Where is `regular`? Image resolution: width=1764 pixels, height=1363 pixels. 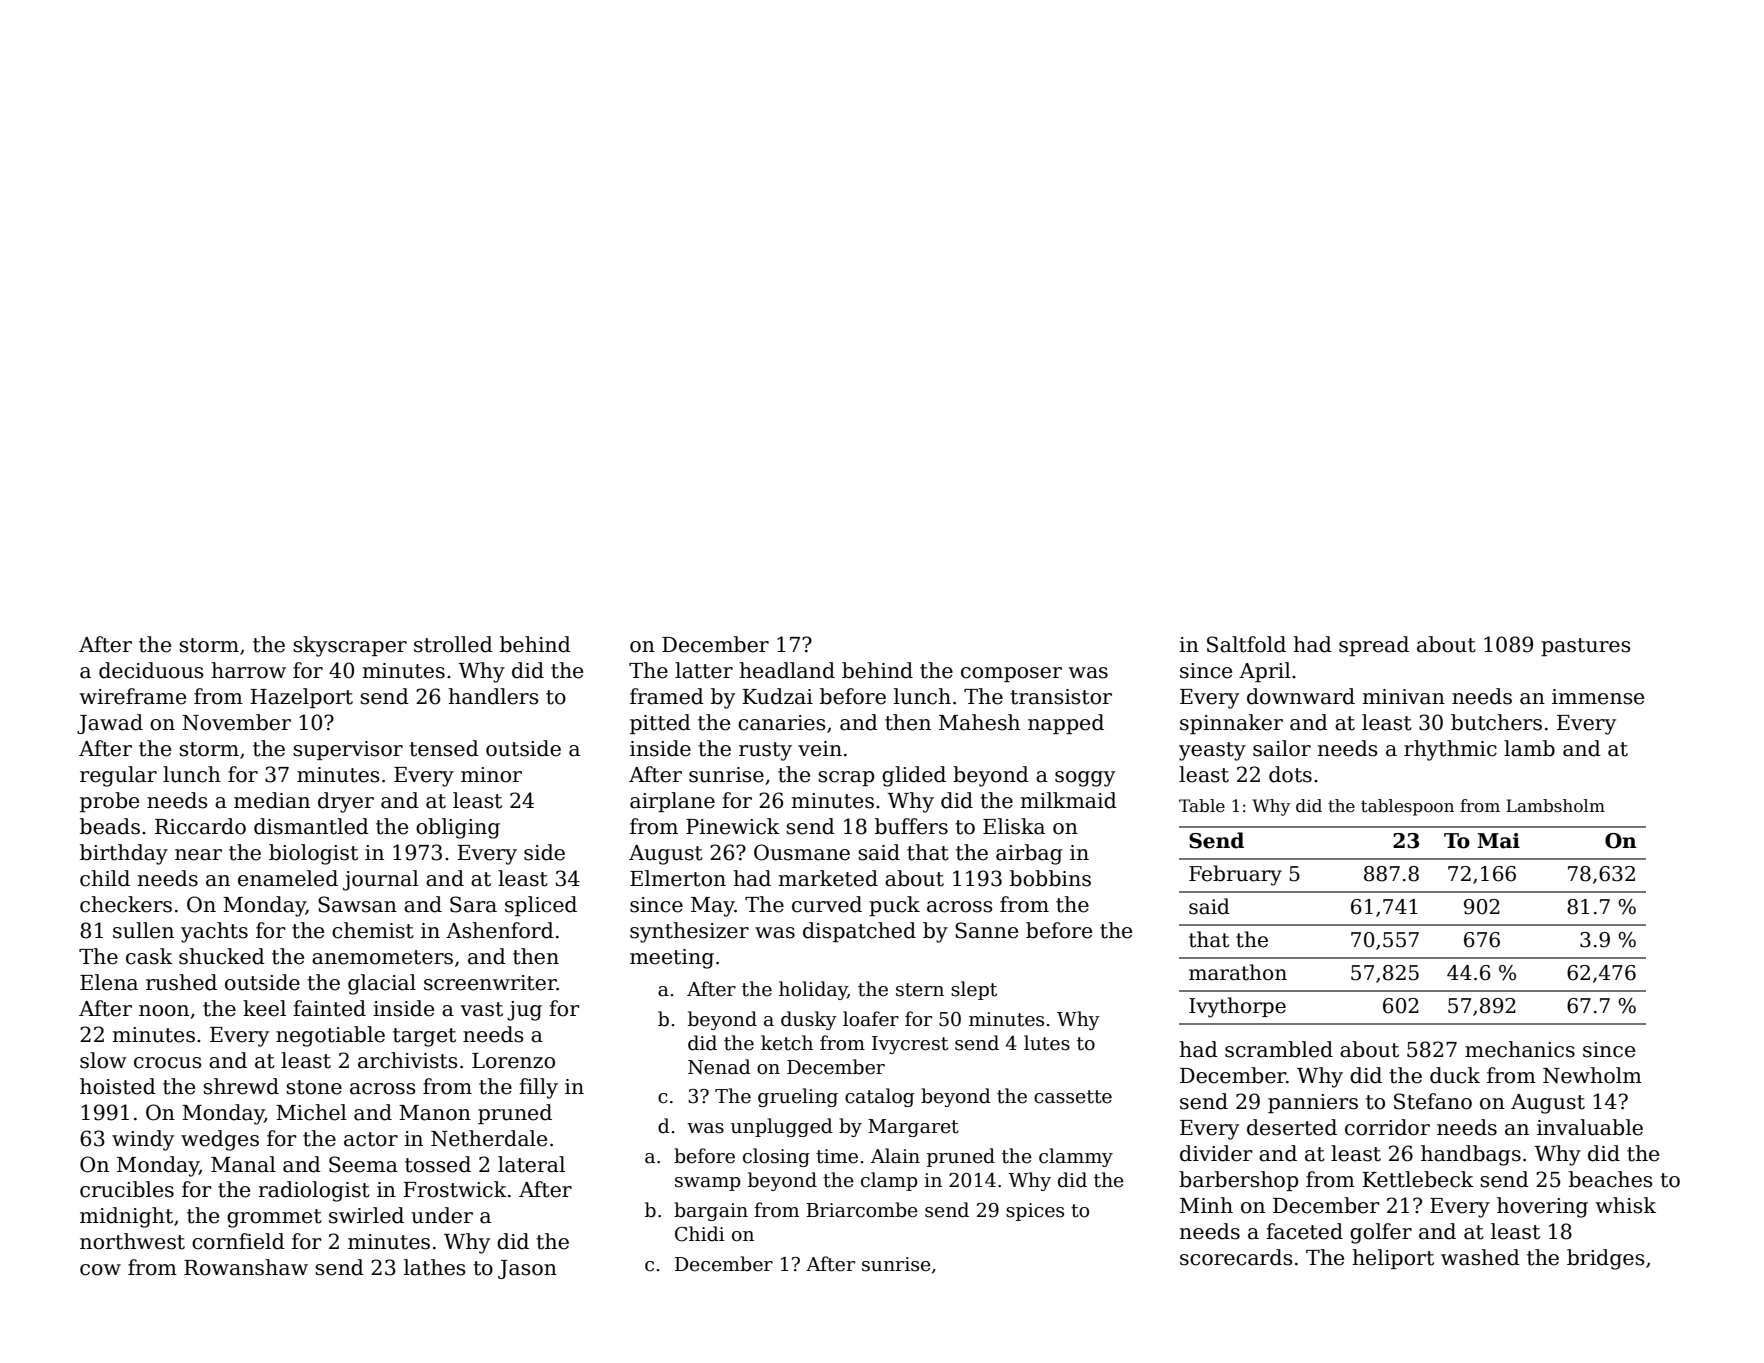 regular is located at coordinates (118, 776).
